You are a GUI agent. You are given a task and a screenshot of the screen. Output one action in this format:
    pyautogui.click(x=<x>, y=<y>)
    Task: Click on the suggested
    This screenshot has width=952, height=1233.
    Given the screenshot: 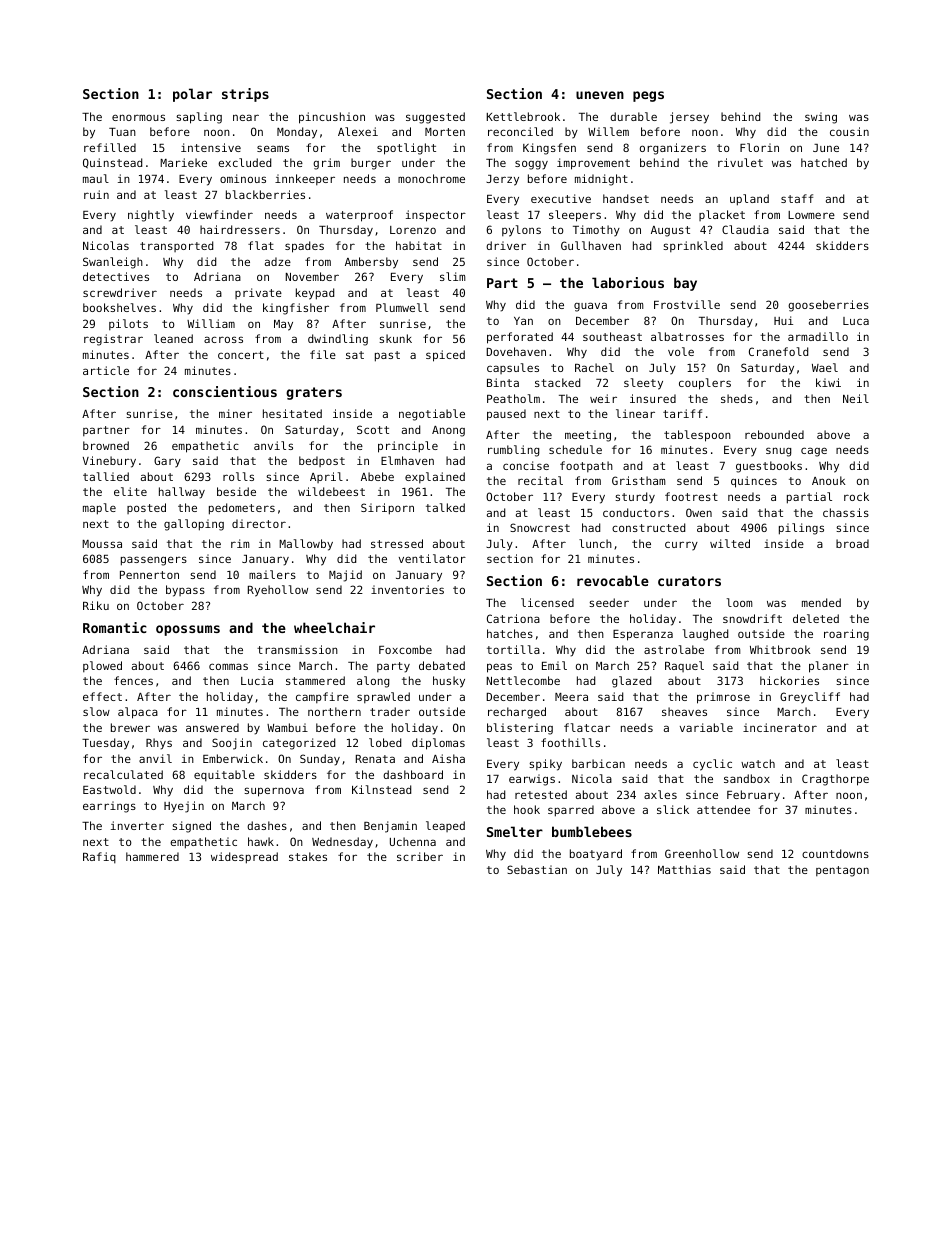 What is the action you would take?
    pyautogui.click(x=435, y=118)
